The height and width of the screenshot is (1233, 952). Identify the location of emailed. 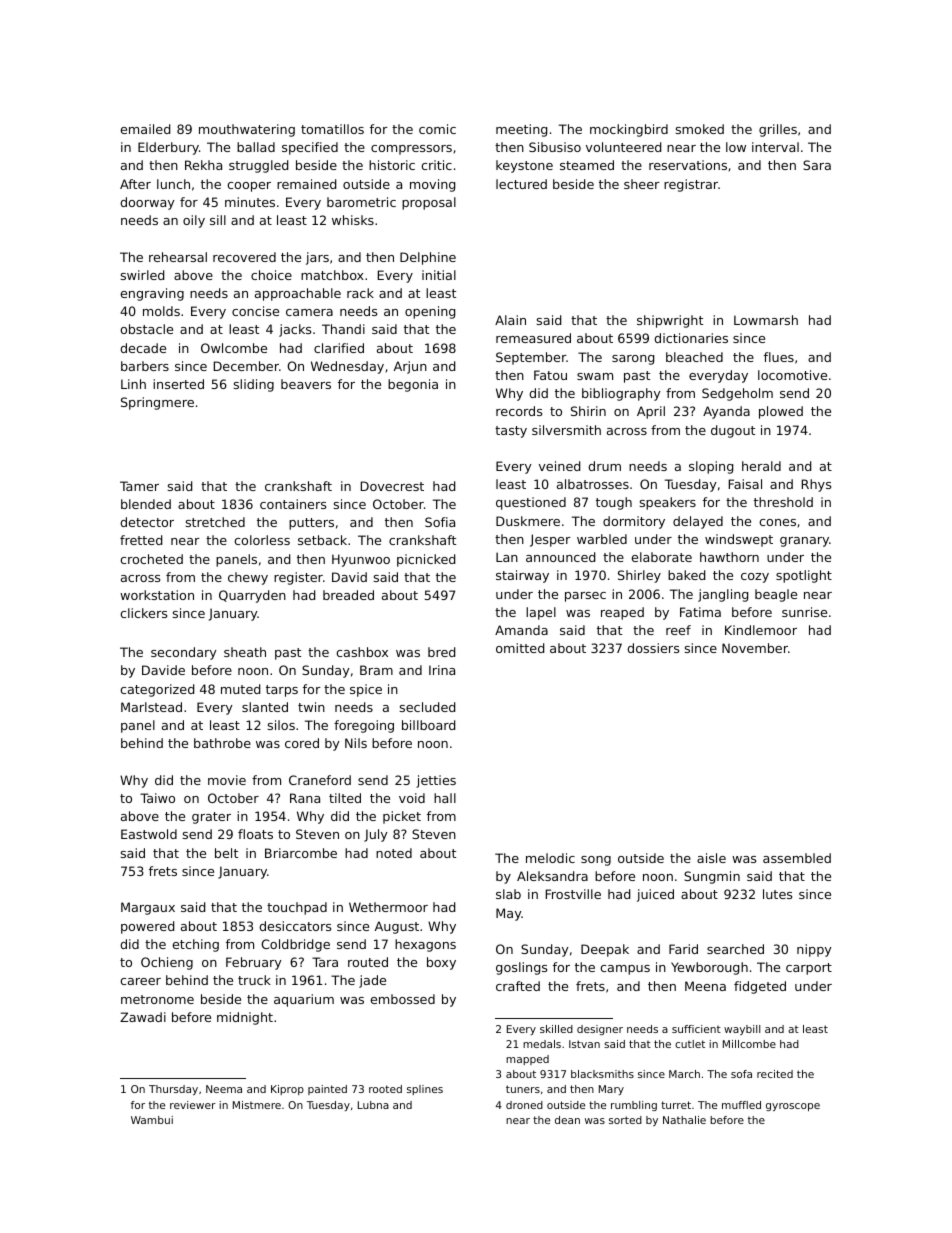
(145, 129).
